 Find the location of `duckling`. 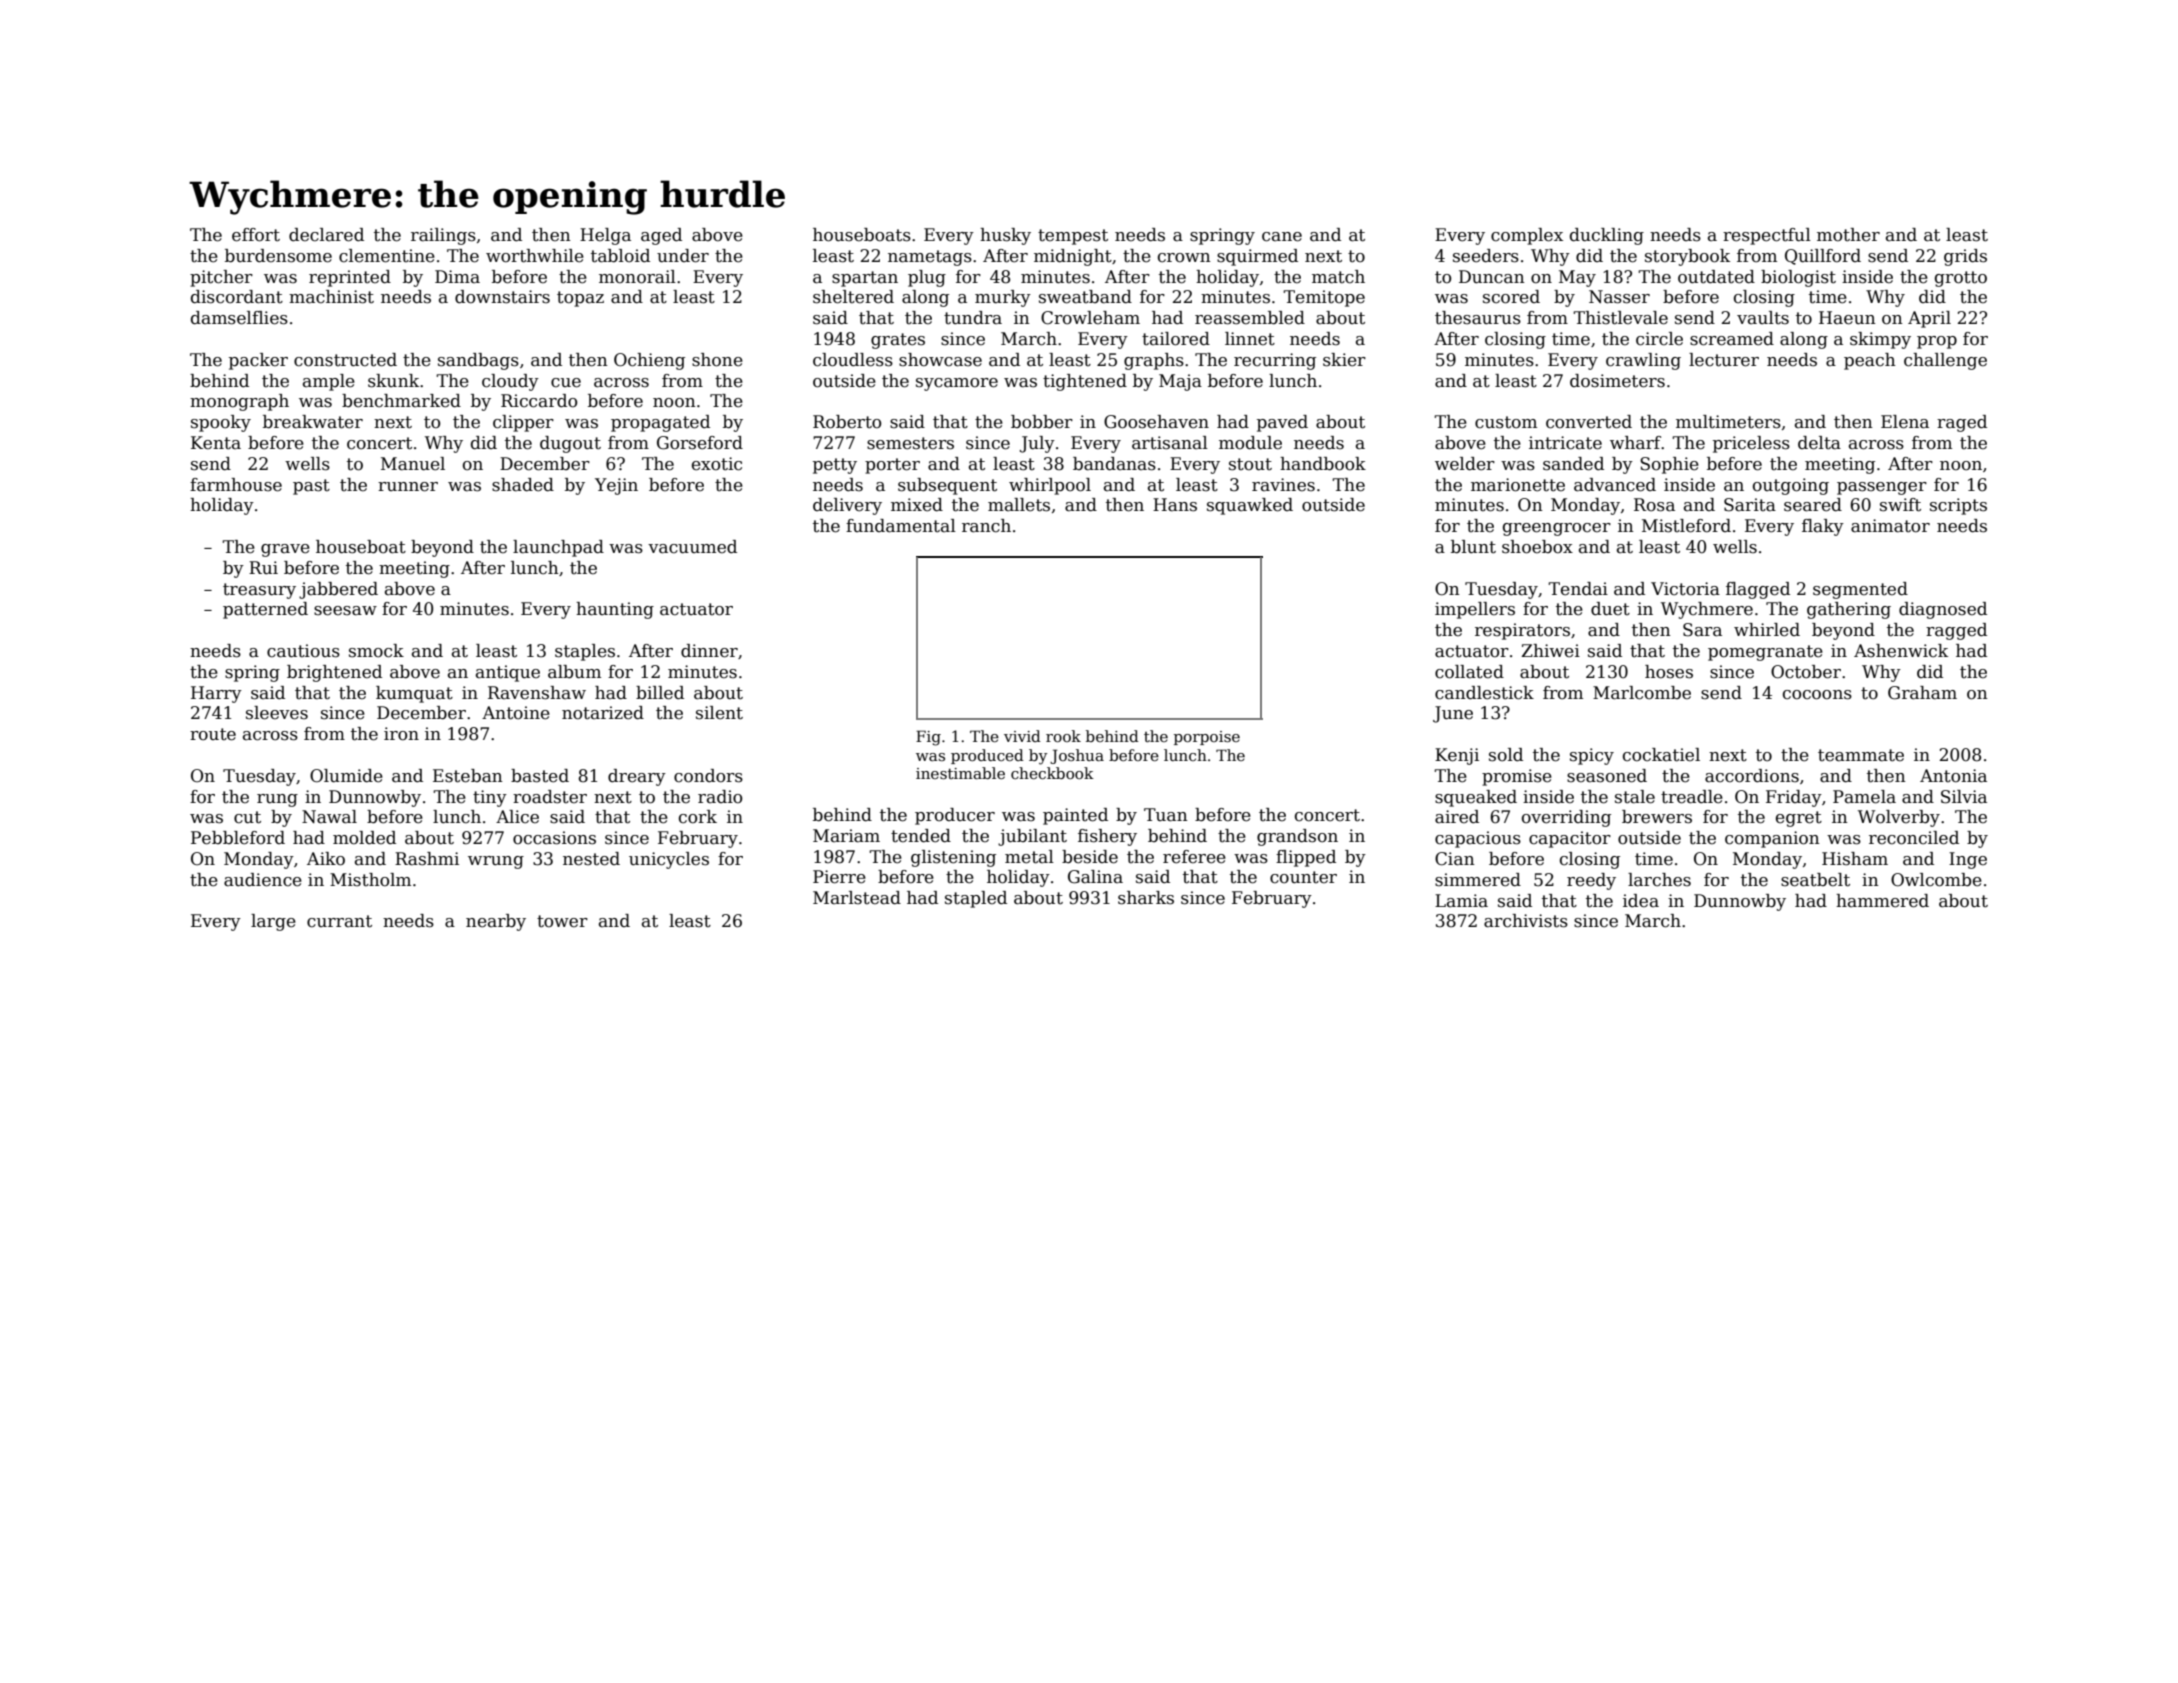

duckling is located at coordinates (1607, 236).
